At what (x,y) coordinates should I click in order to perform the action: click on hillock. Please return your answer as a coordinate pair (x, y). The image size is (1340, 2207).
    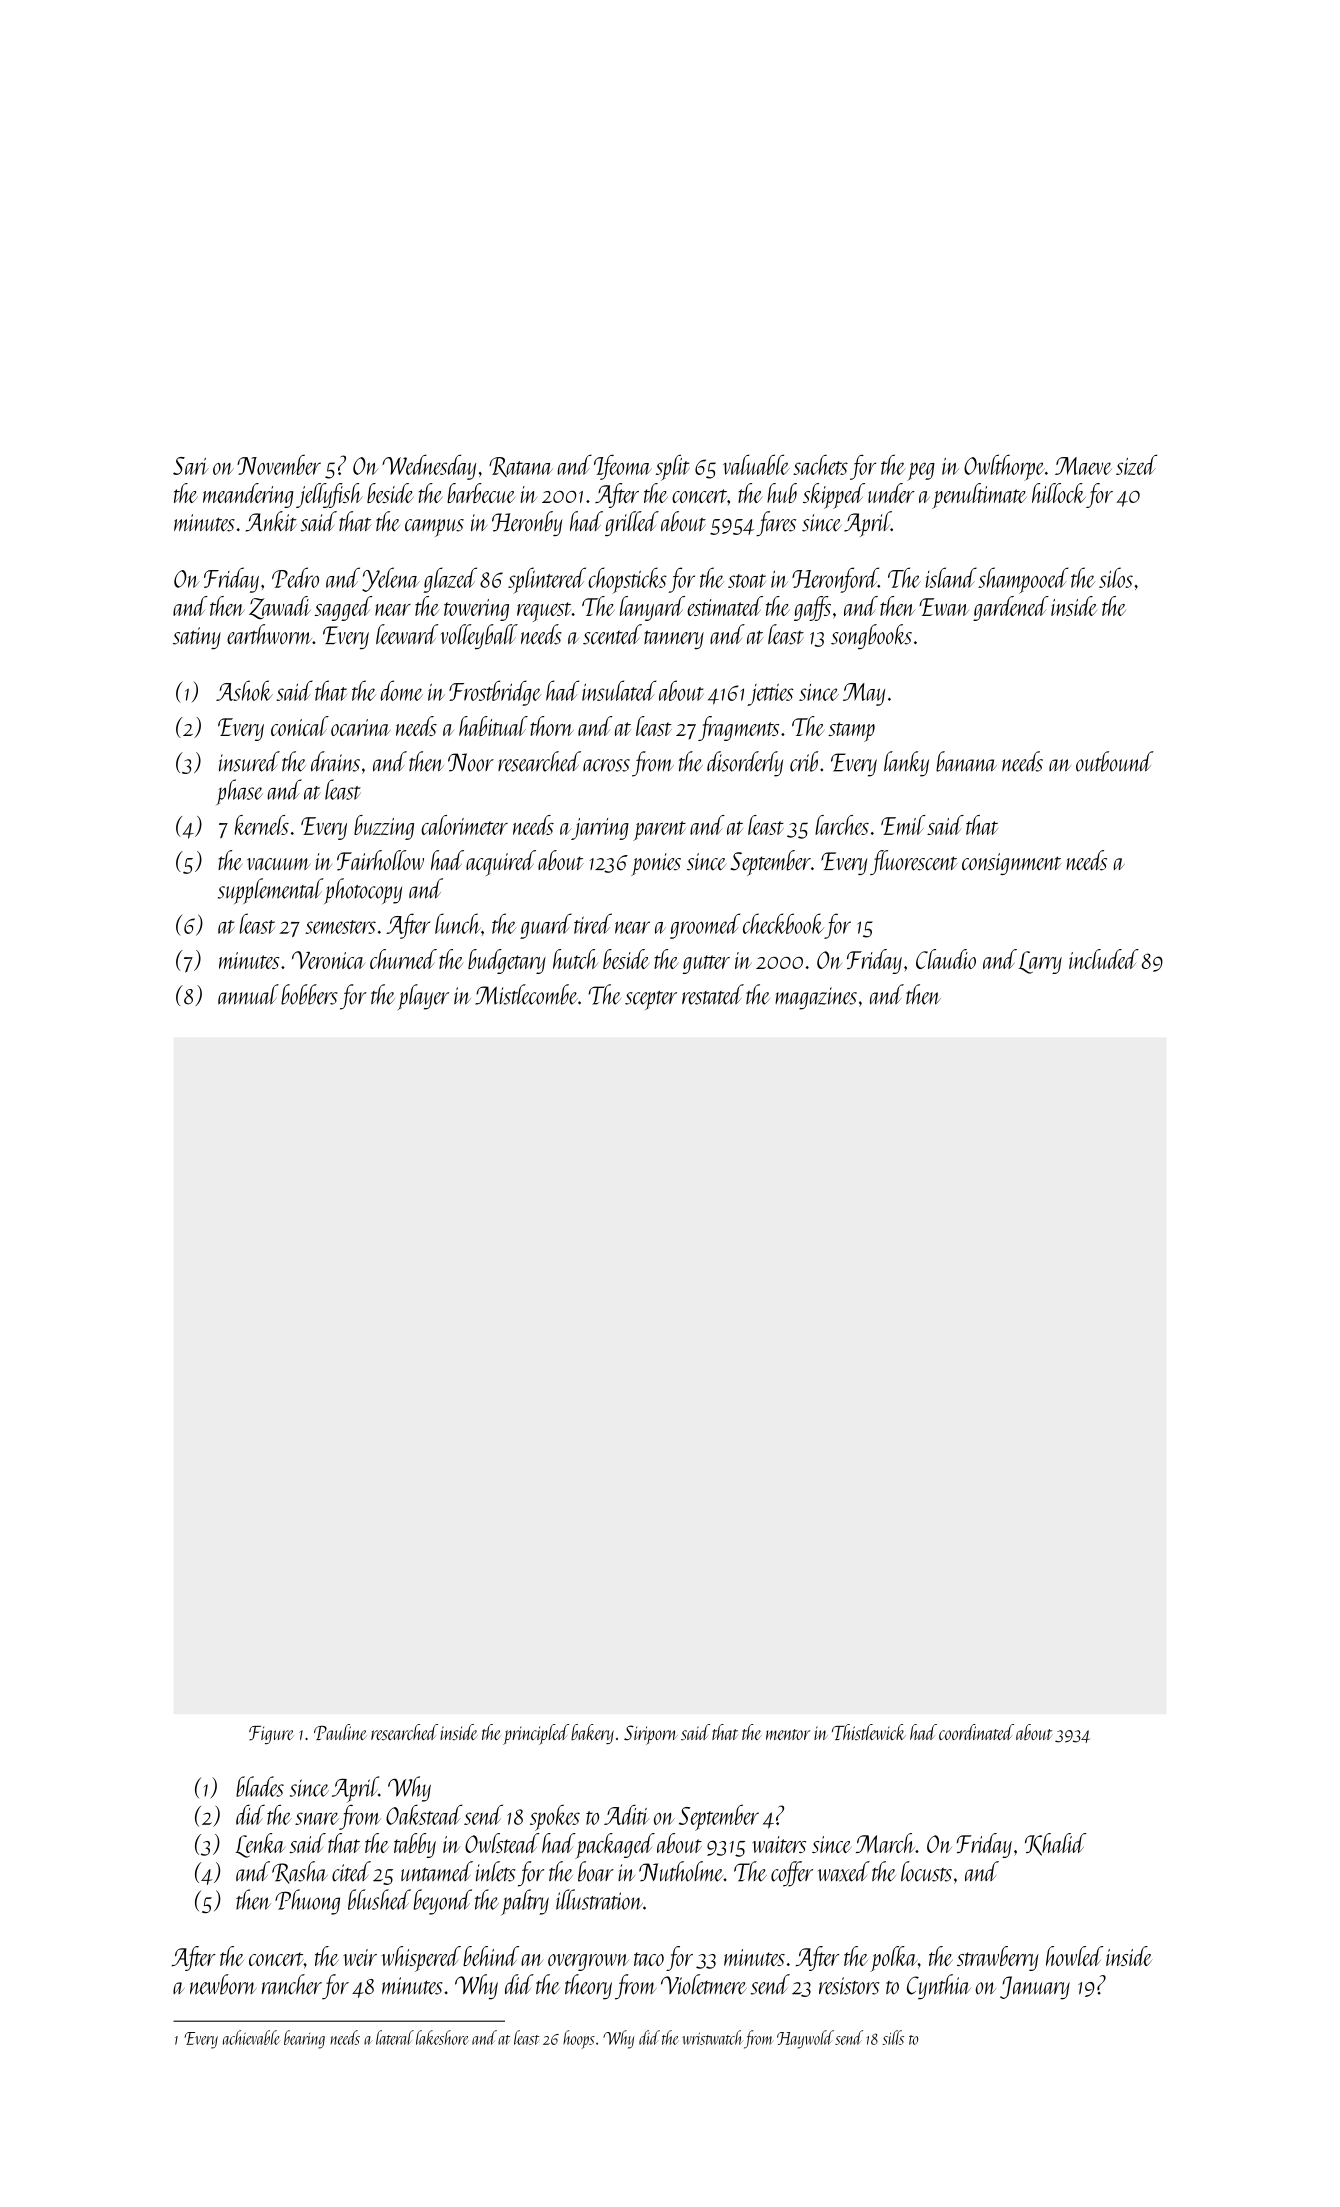
    Looking at the image, I should click on (1059, 493).
